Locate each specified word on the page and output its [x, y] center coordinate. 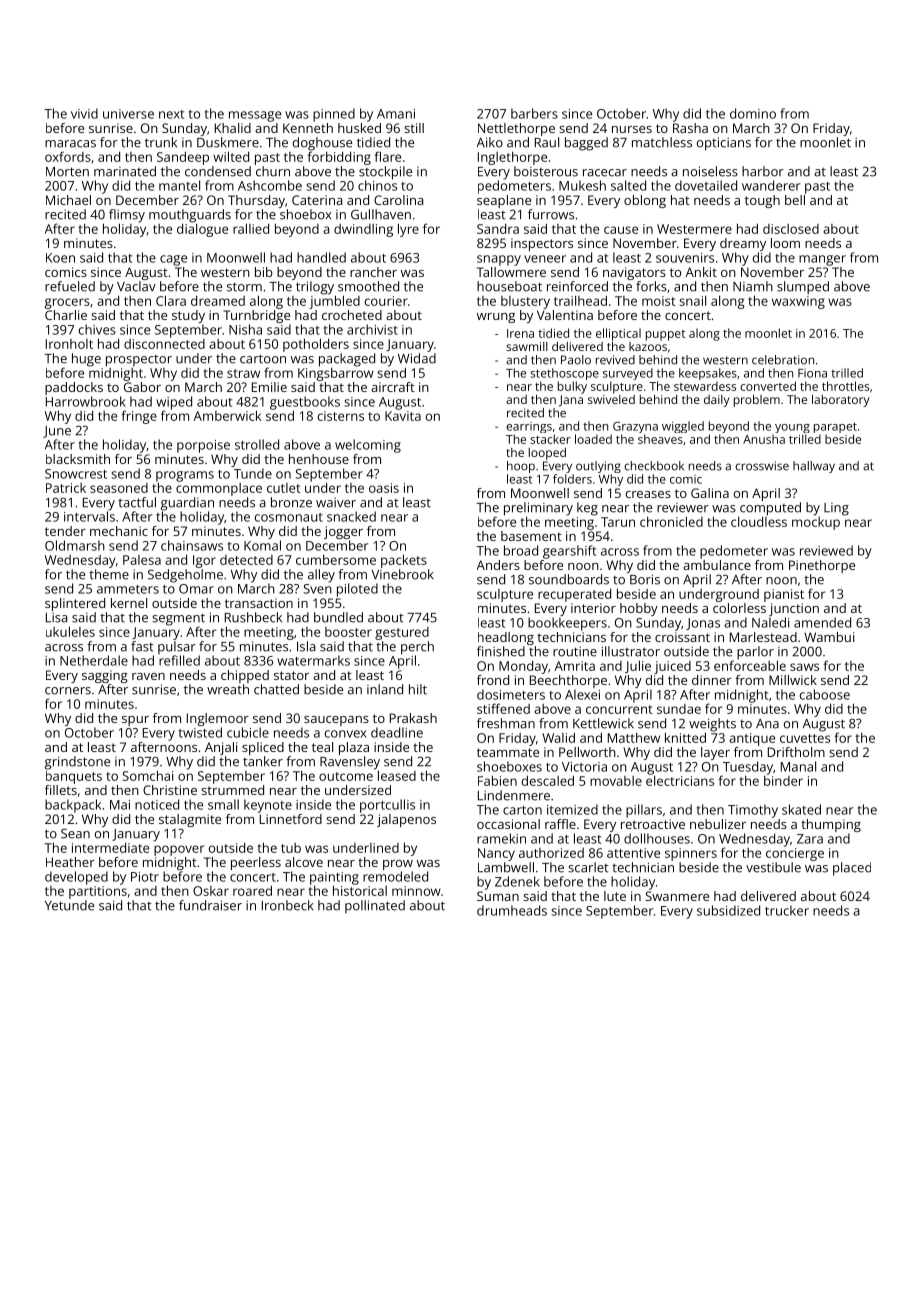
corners [68, 691]
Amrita [574, 666]
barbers [534, 113]
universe [128, 114]
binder [783, 781]
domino [753, 113]
